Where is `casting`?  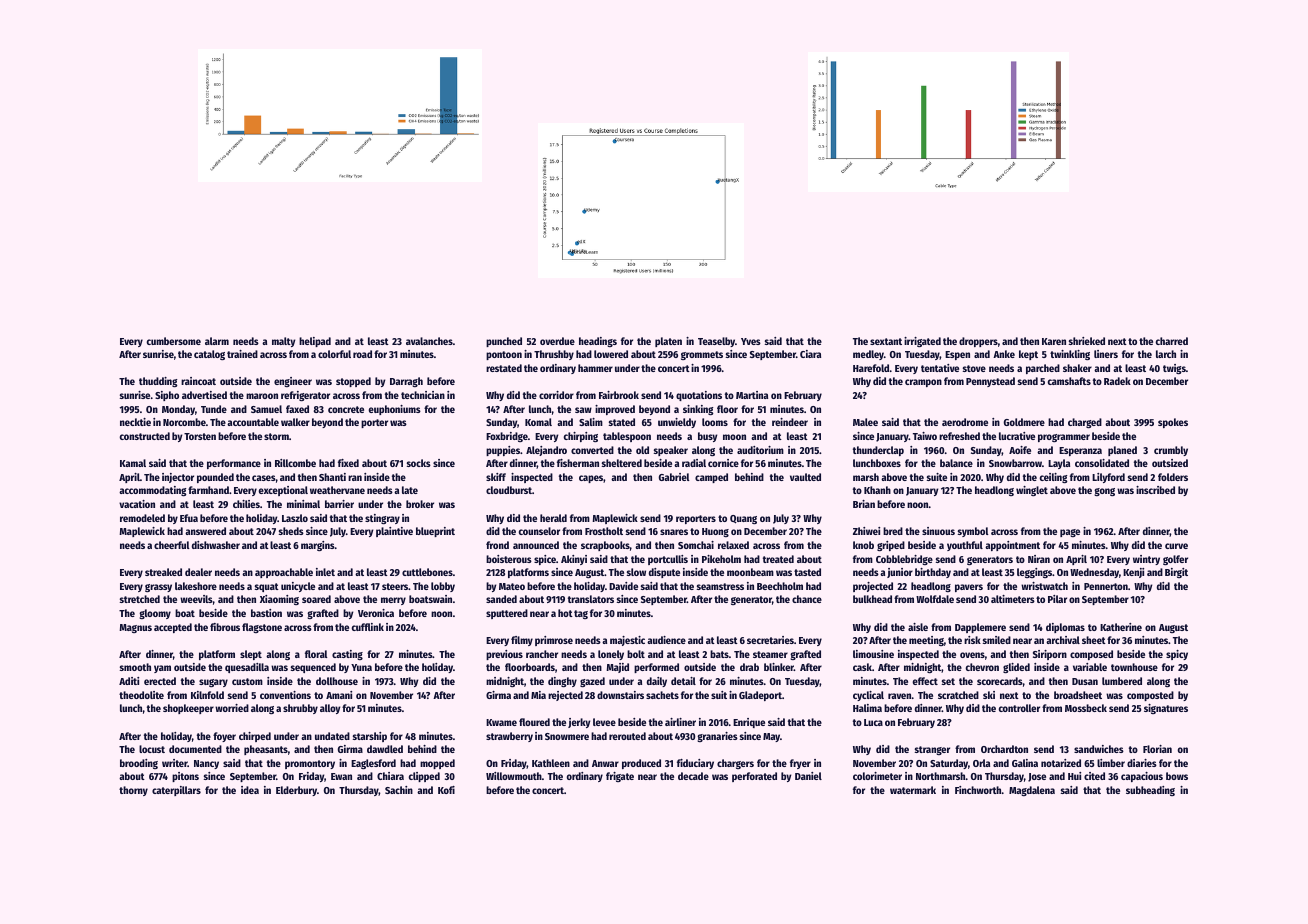 casting is located at coordinates (347, 655).
